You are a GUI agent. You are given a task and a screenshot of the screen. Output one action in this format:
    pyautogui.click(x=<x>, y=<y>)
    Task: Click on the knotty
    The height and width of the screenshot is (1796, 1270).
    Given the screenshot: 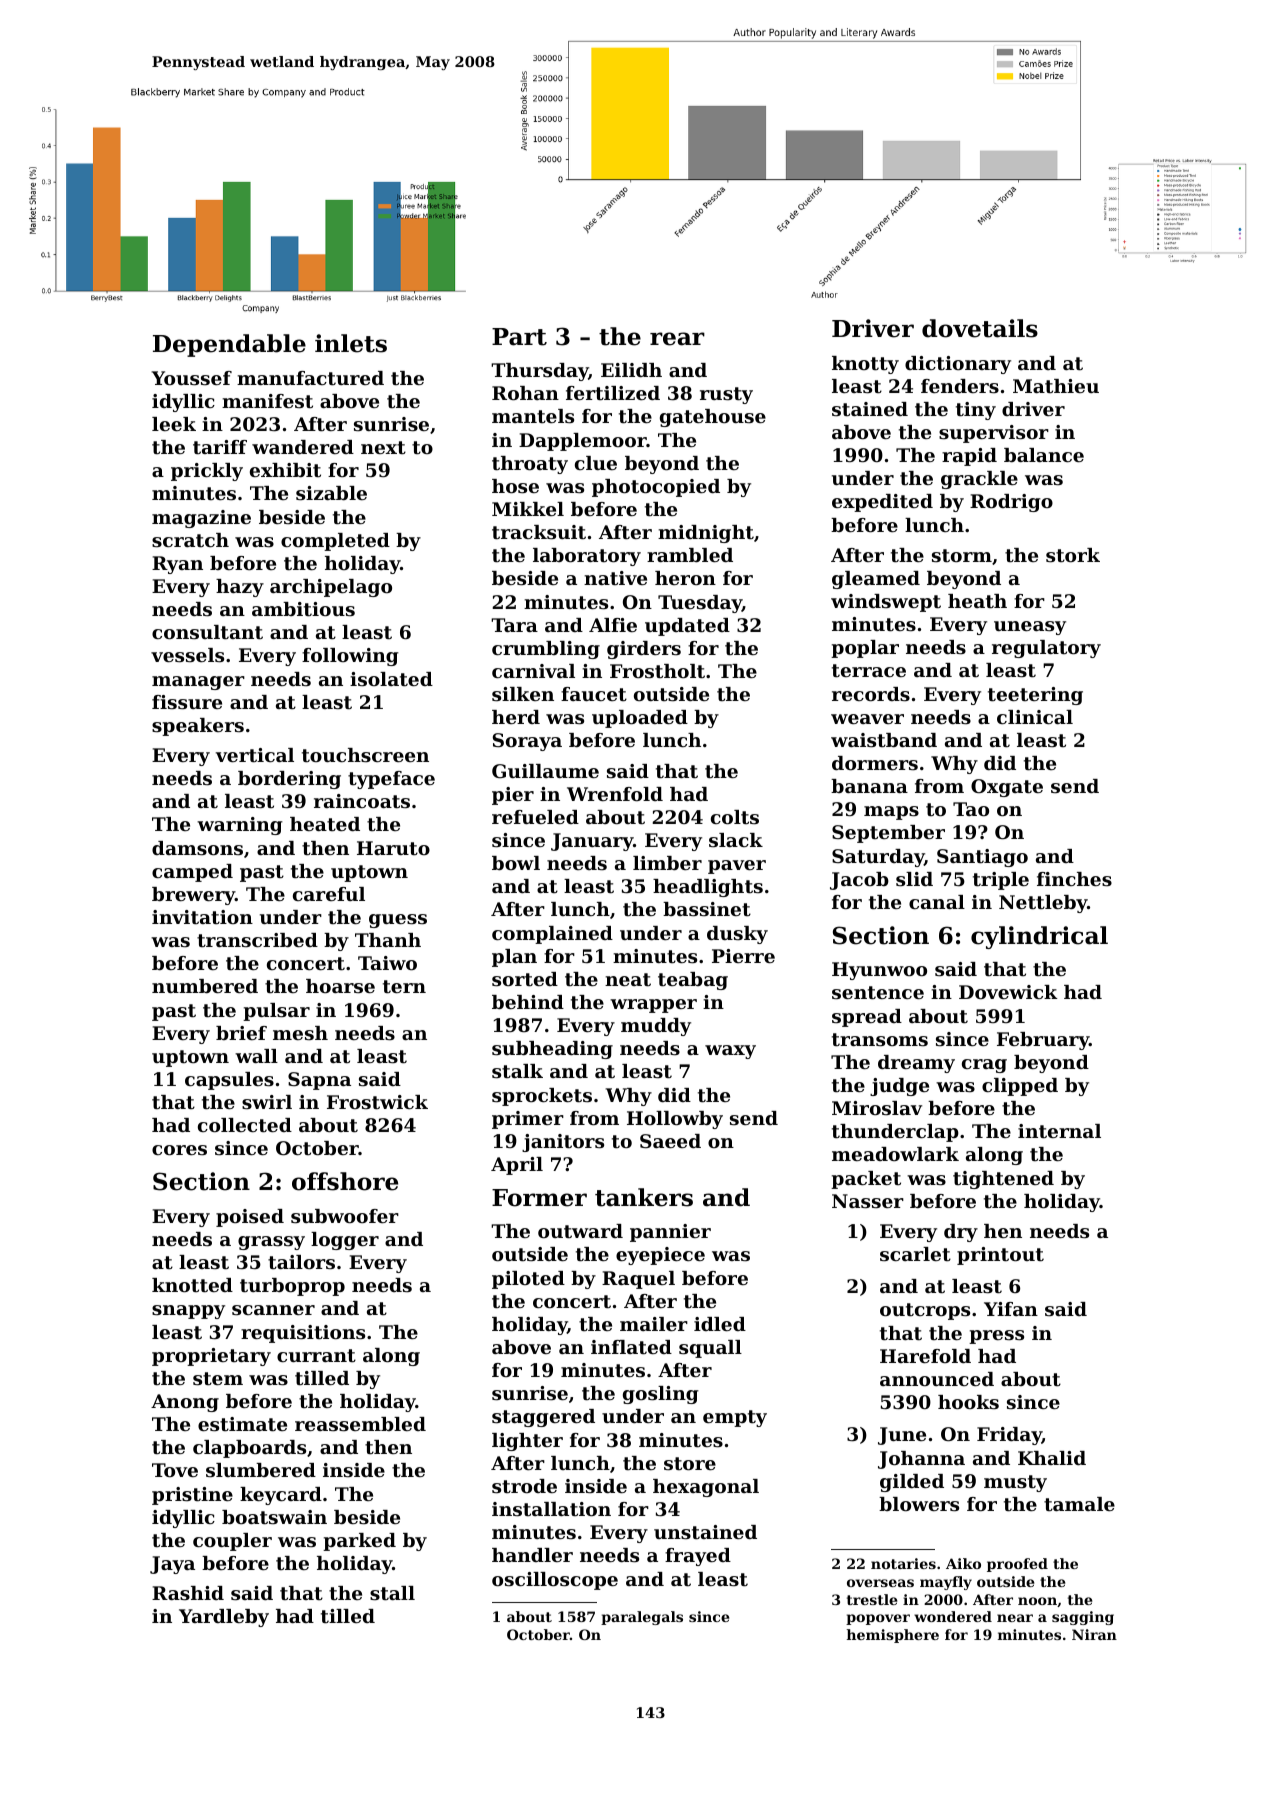 What is the action you would take?
    pyautogui.click(x=865, y=365)
